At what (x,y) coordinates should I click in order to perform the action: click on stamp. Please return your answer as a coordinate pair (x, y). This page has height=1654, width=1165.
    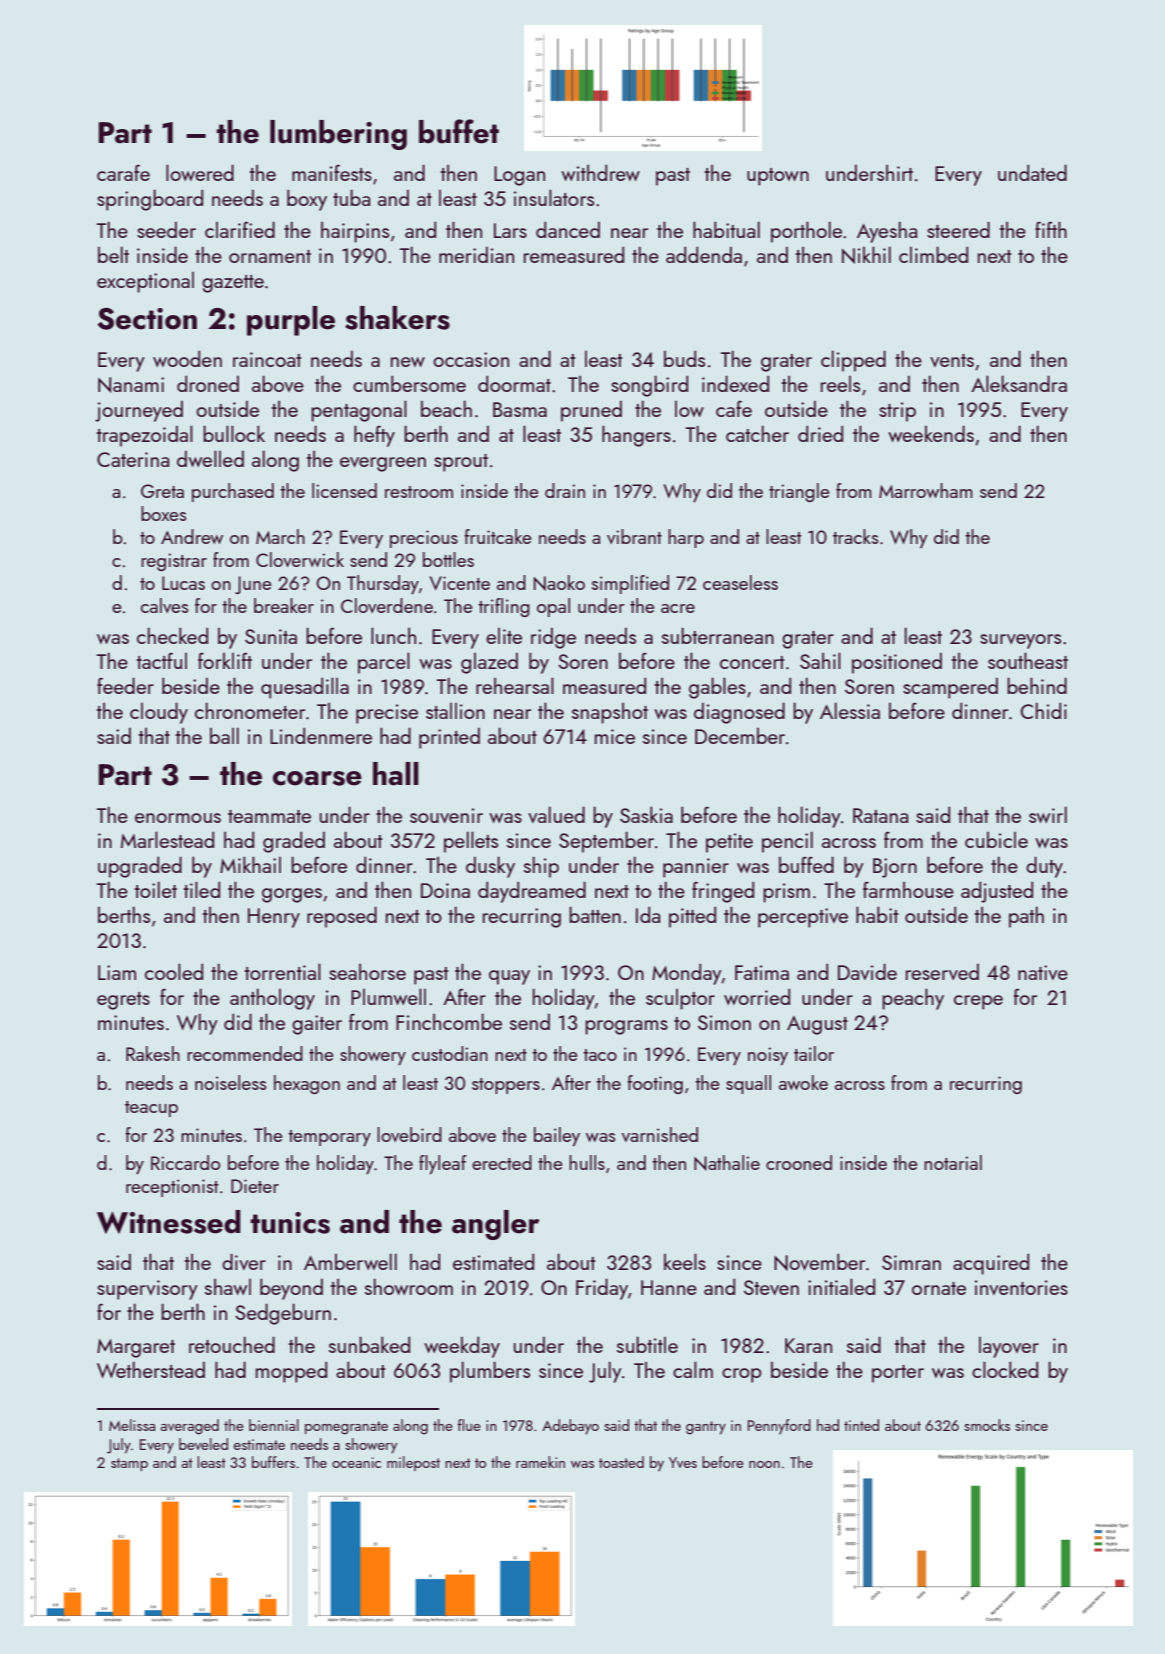
    Looking at the image, I should click on (129, 1464).
